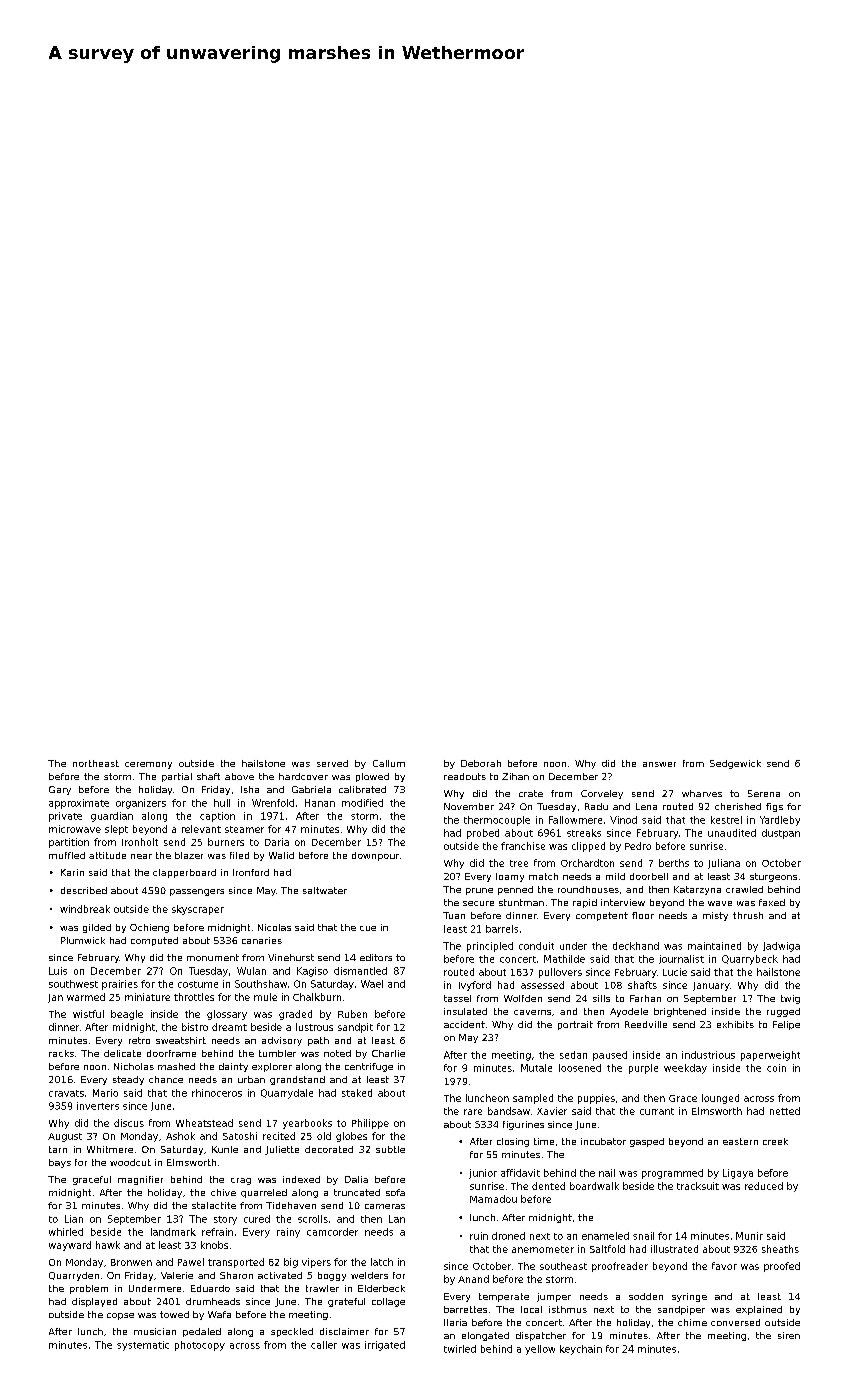 The height and width of the screenshot is (1400, 849). I want to click on berths, so click(674, 863).
